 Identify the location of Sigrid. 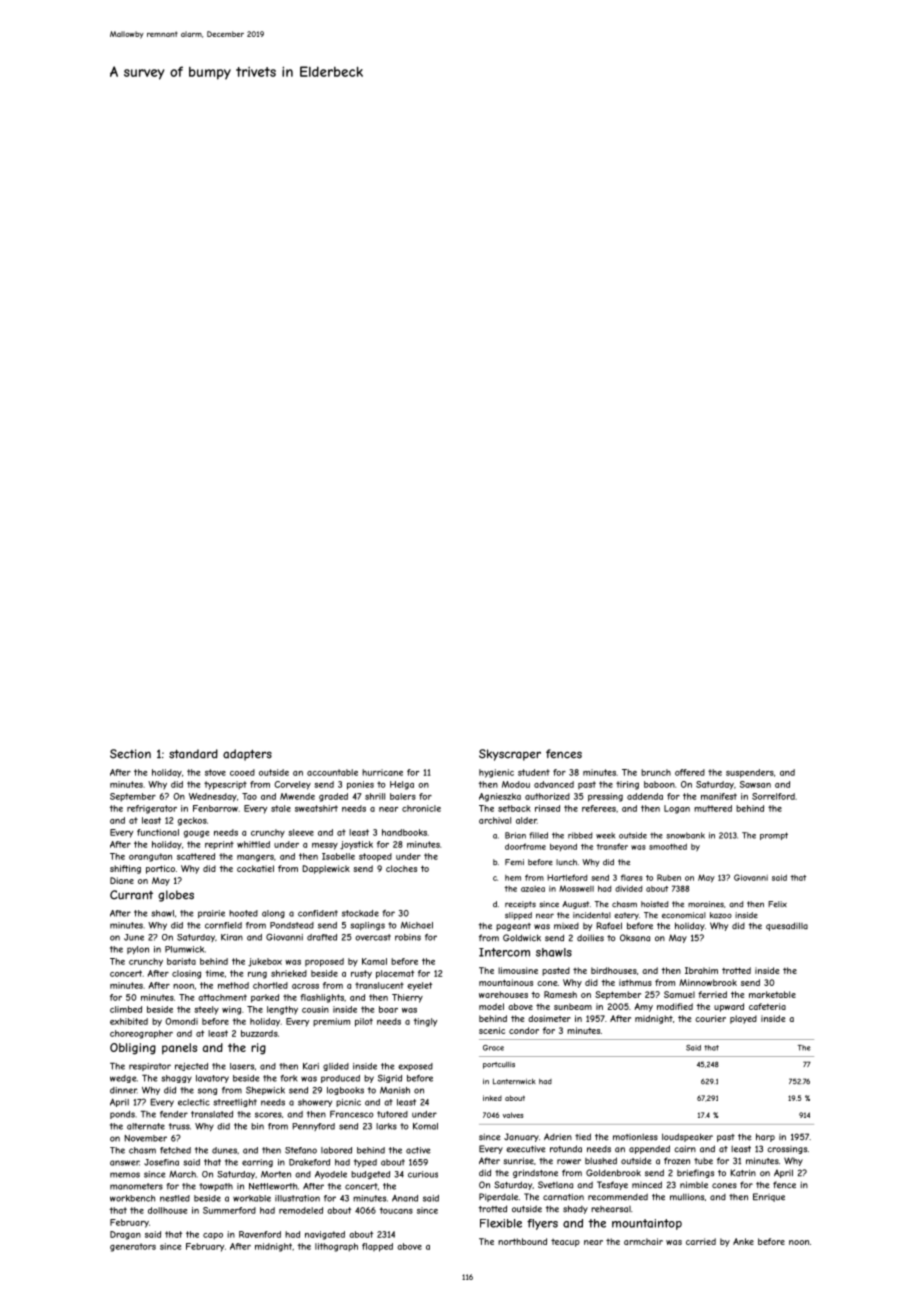
(390, 1078).
